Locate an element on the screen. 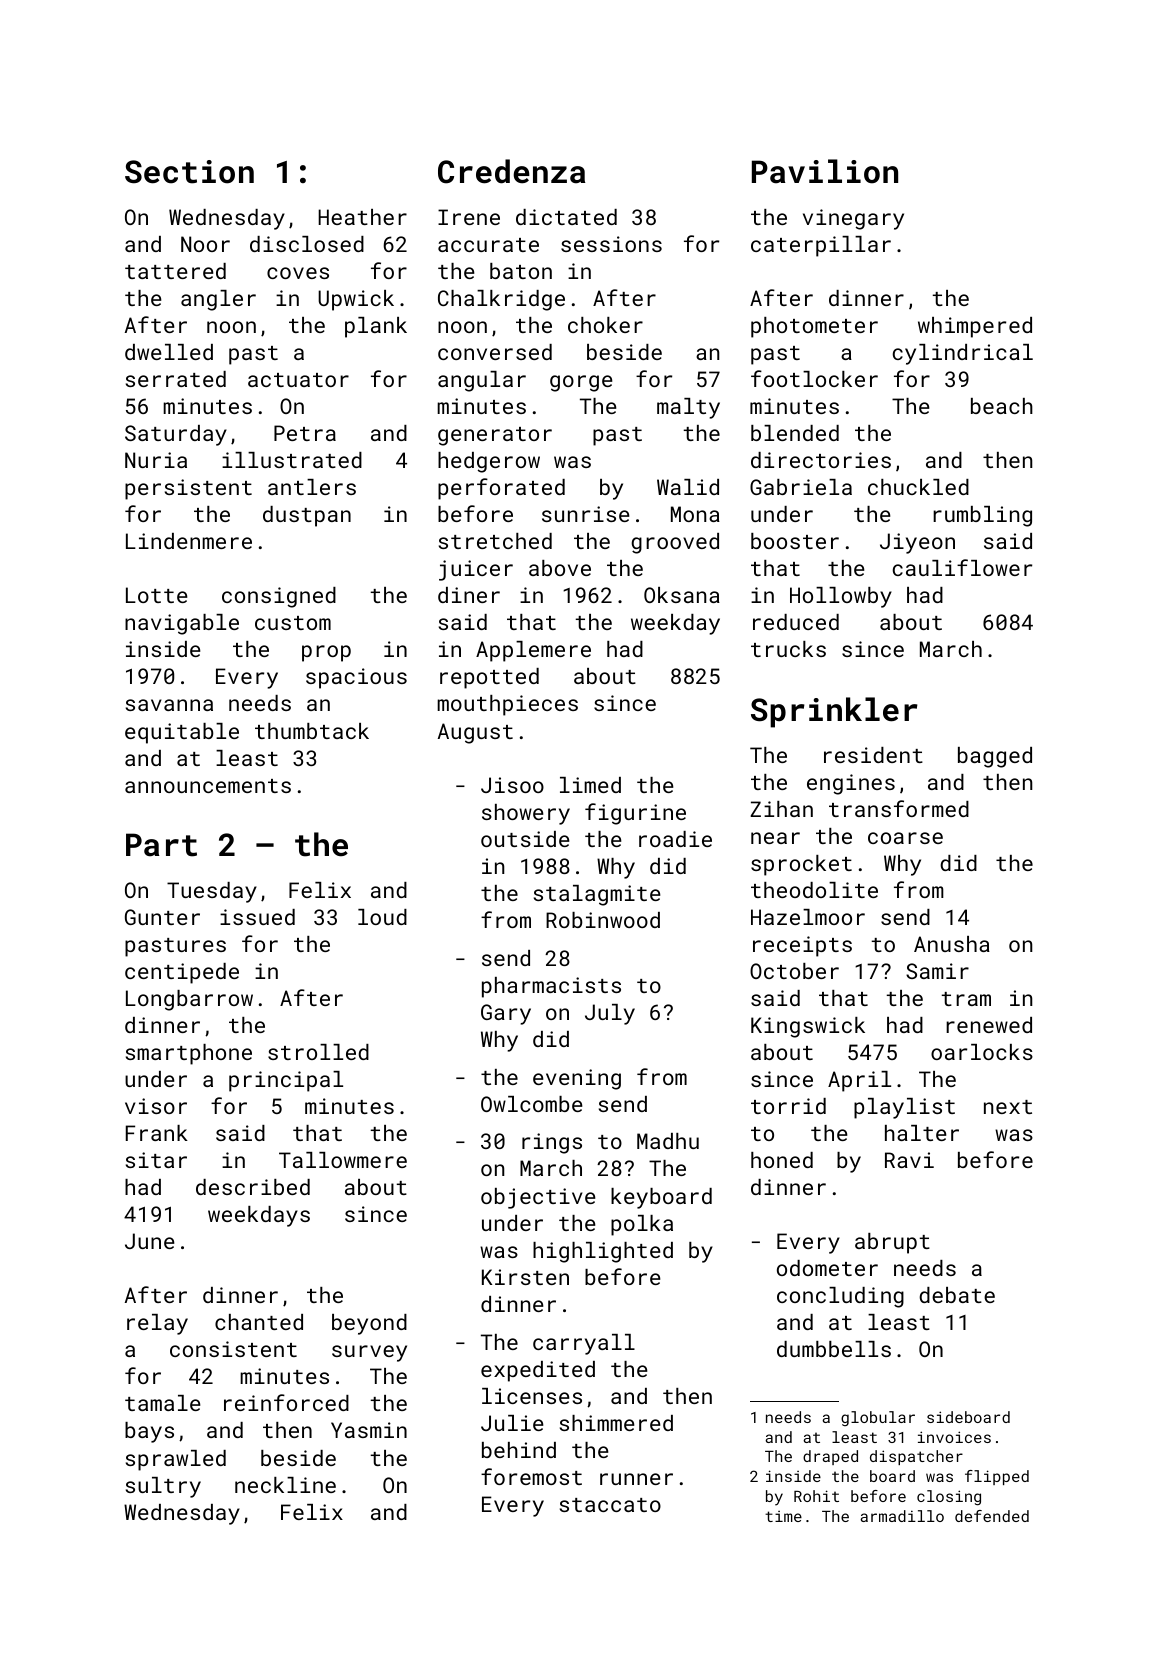 The height and width of the screenshot is (1677, 1158). Applemere is located at coordinates (533, 651).
